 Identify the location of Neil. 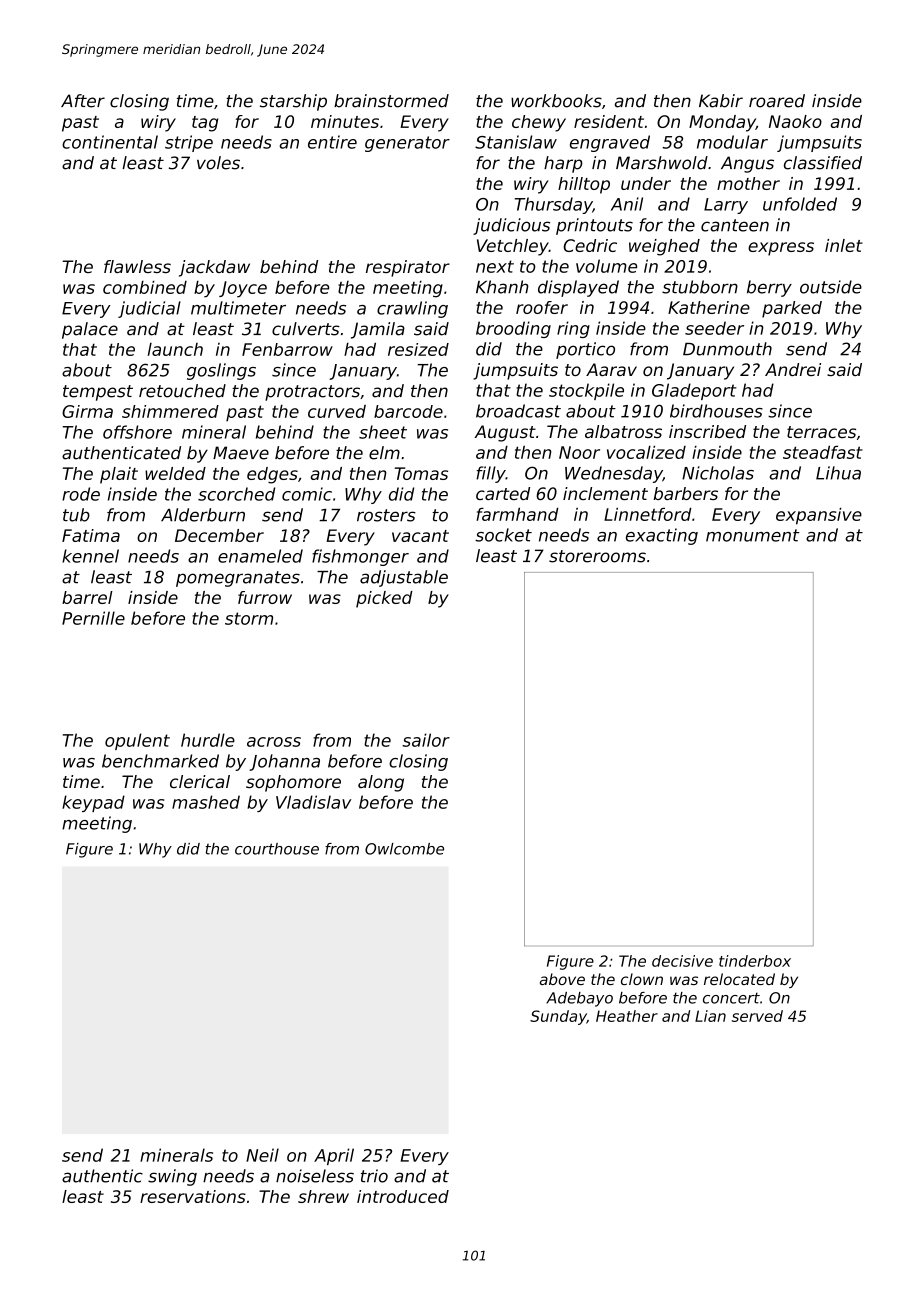
(262, 1155).
